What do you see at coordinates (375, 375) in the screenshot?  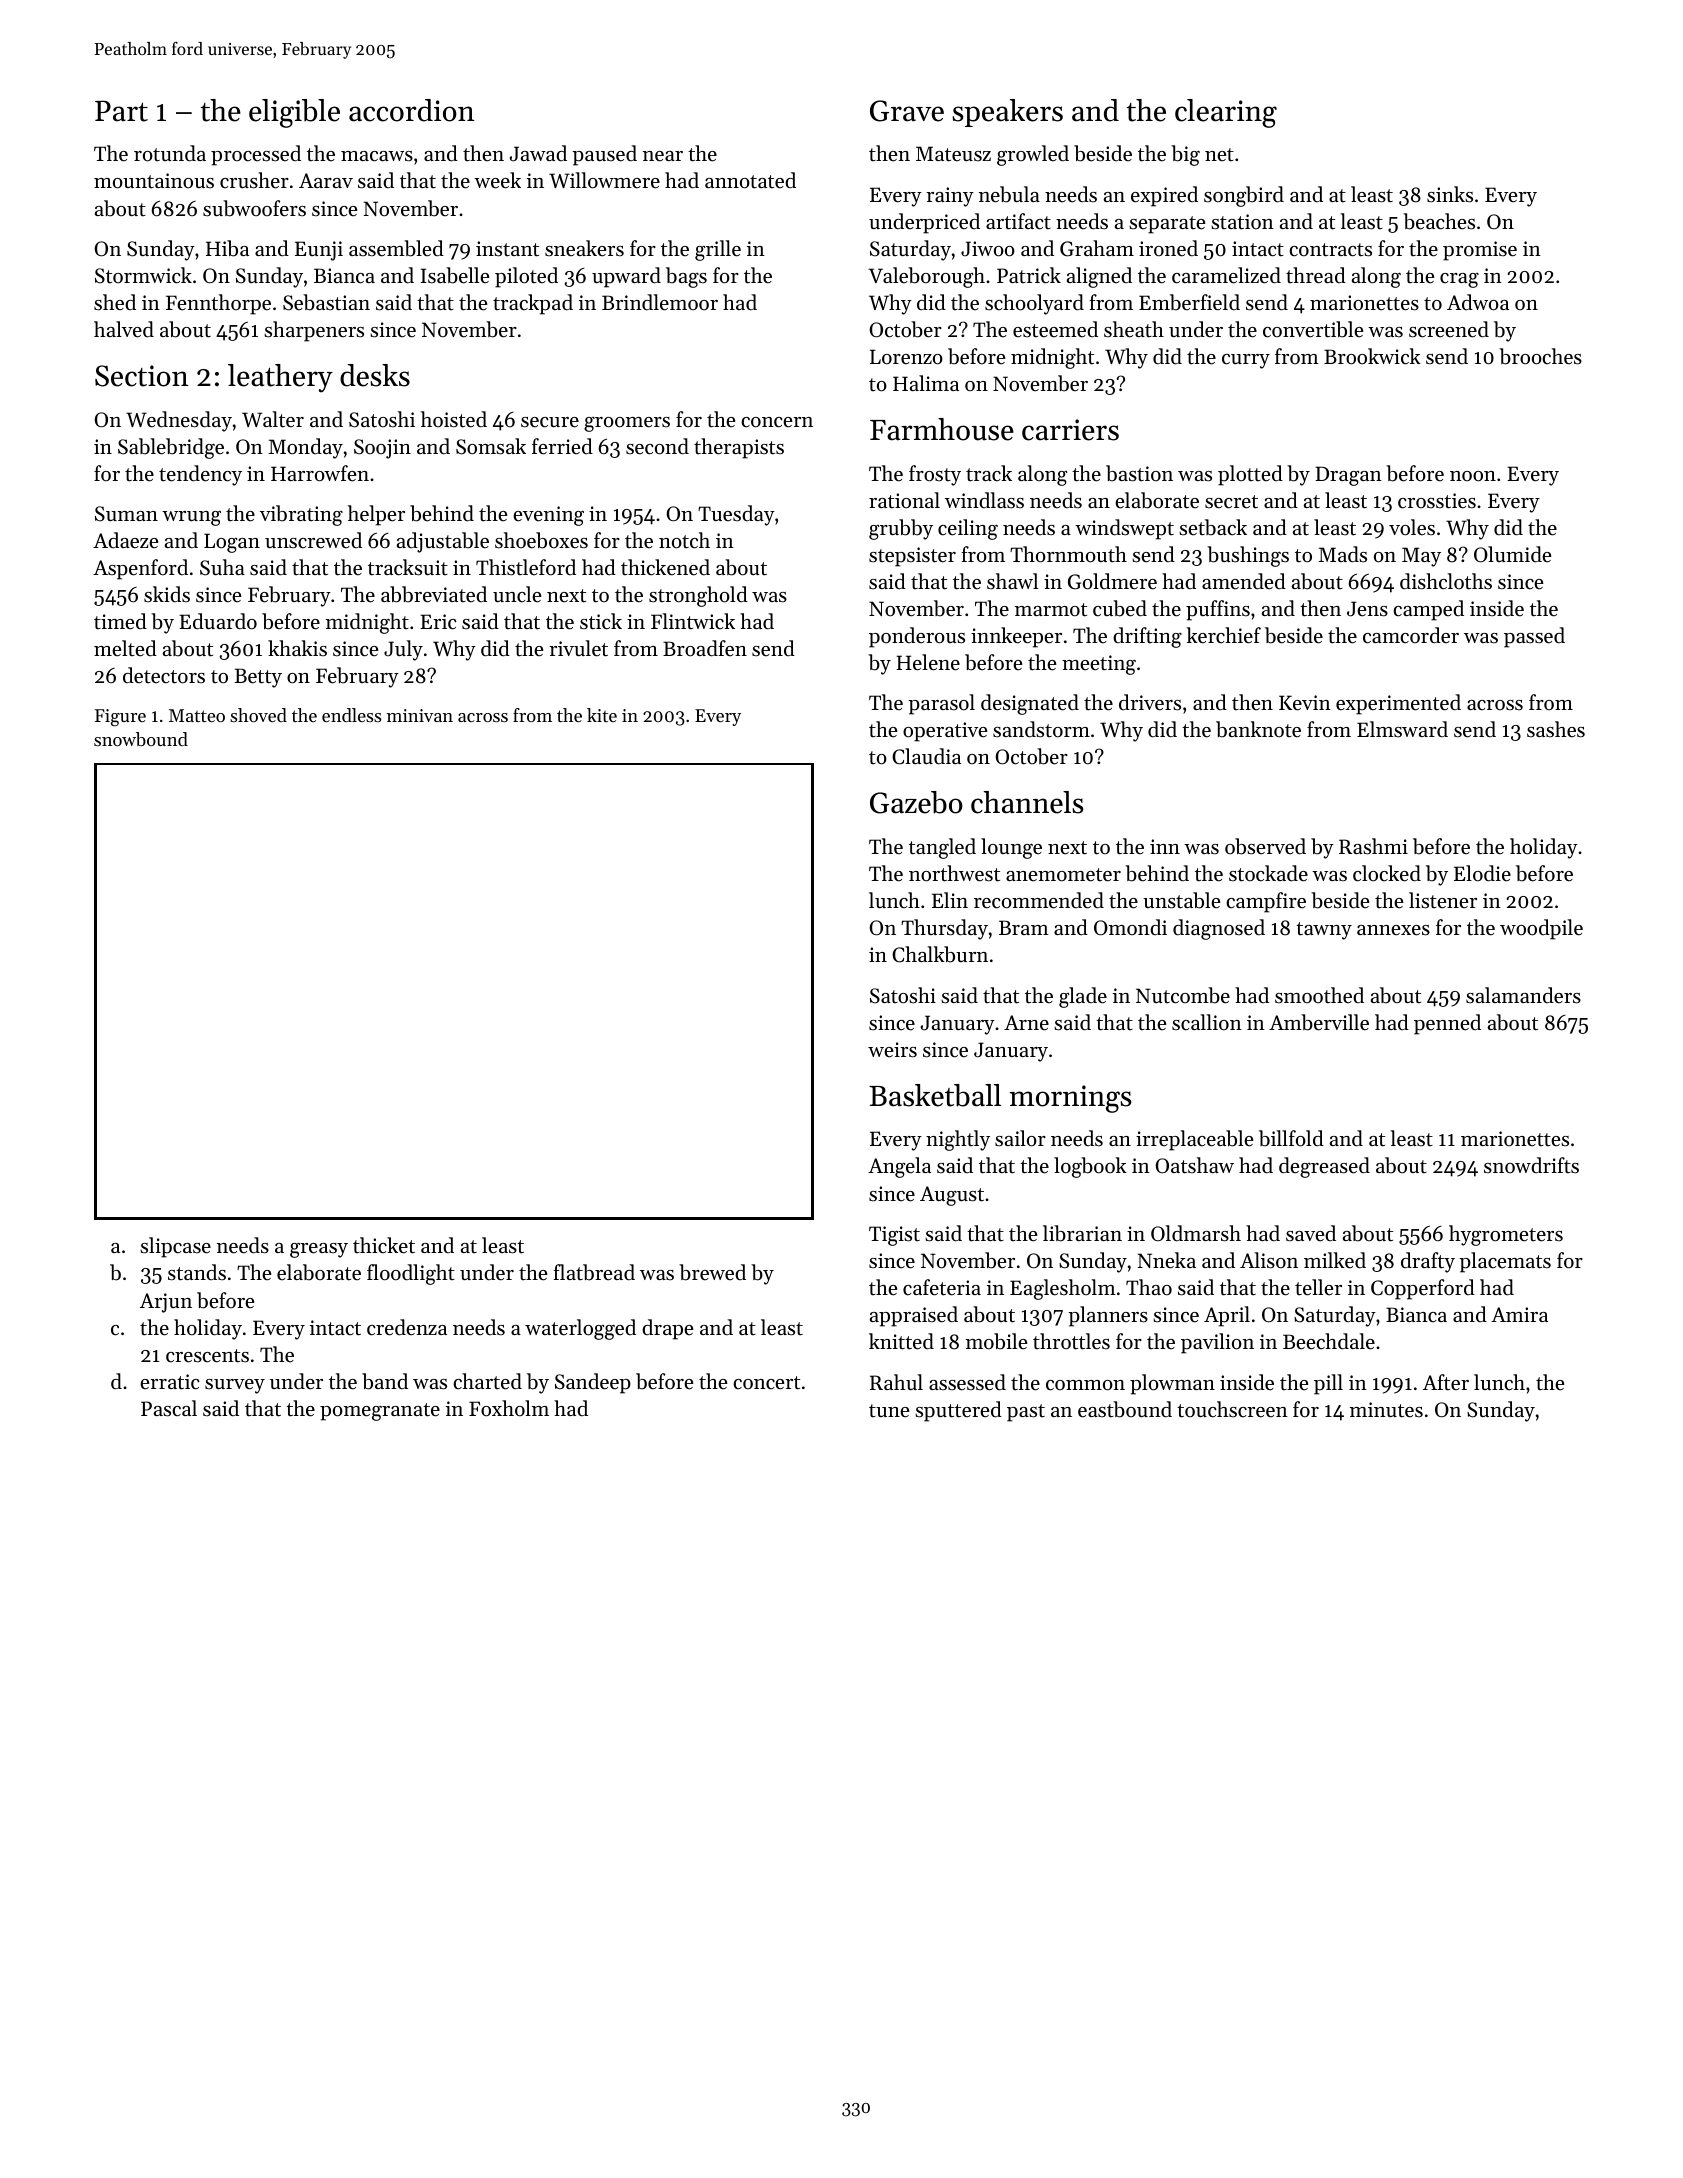 I see `desks` at bounding box center [375, 375].
